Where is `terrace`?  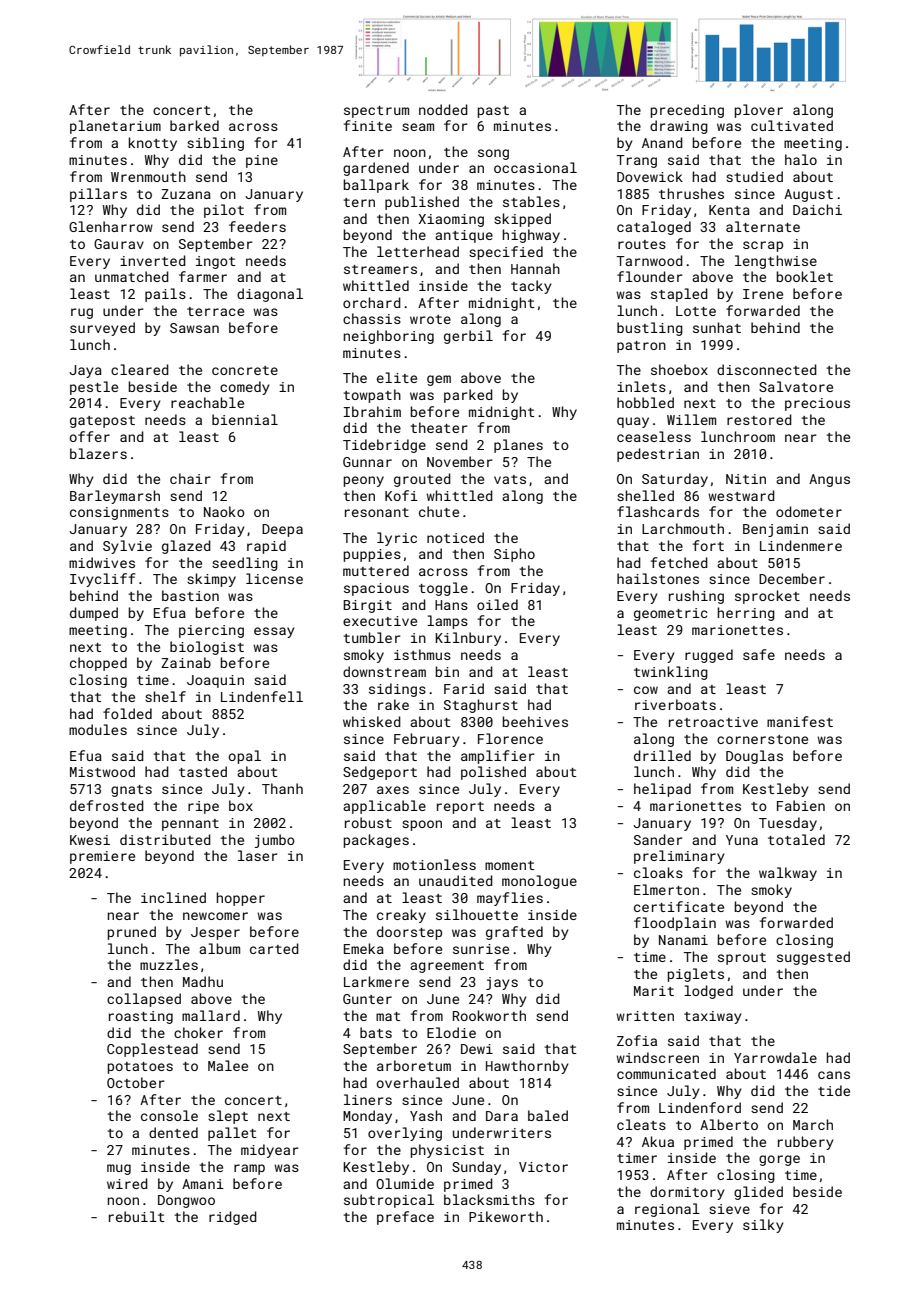 terrace is located at coordinates (215, 311).
